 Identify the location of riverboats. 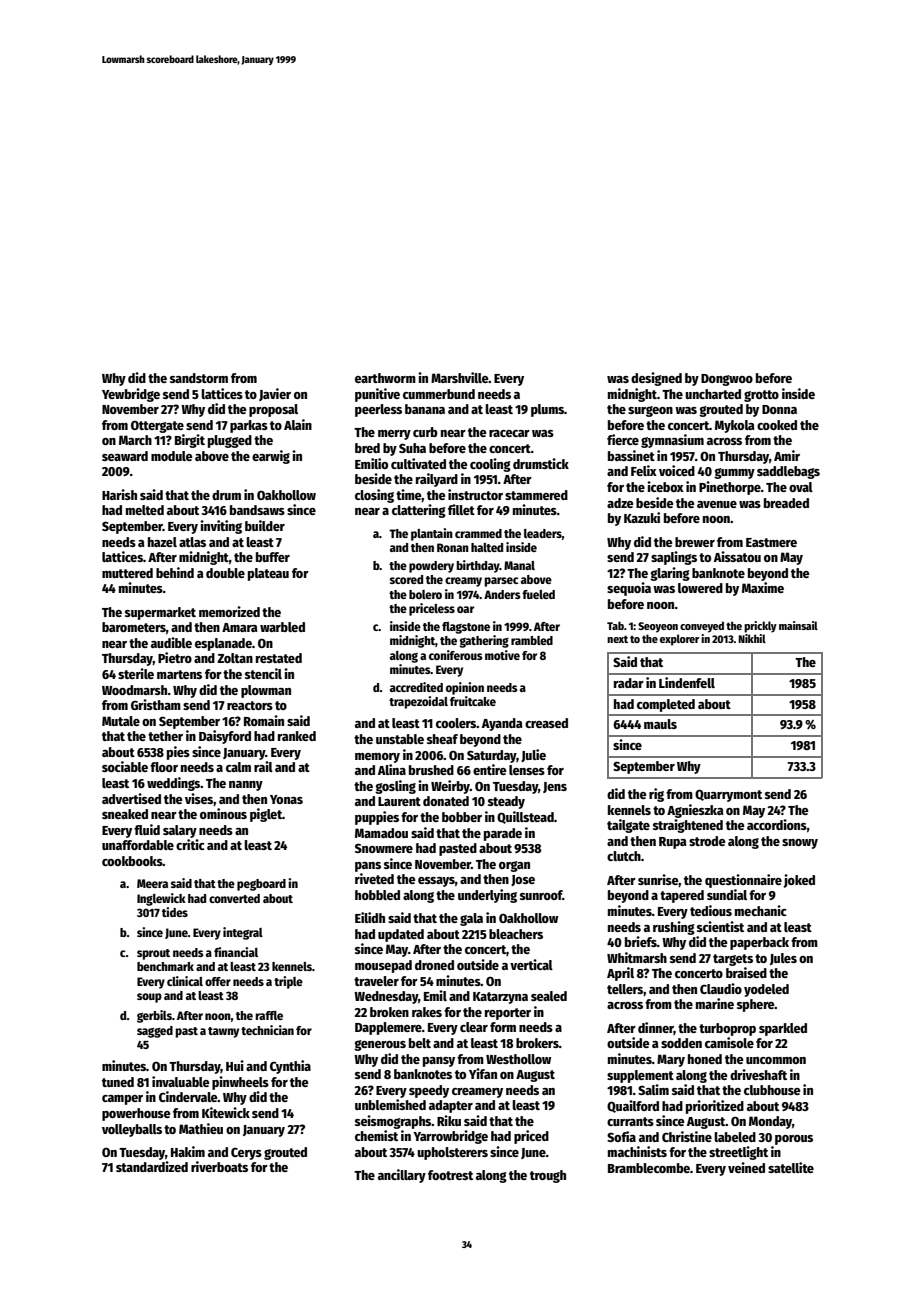
(219, 1166).
